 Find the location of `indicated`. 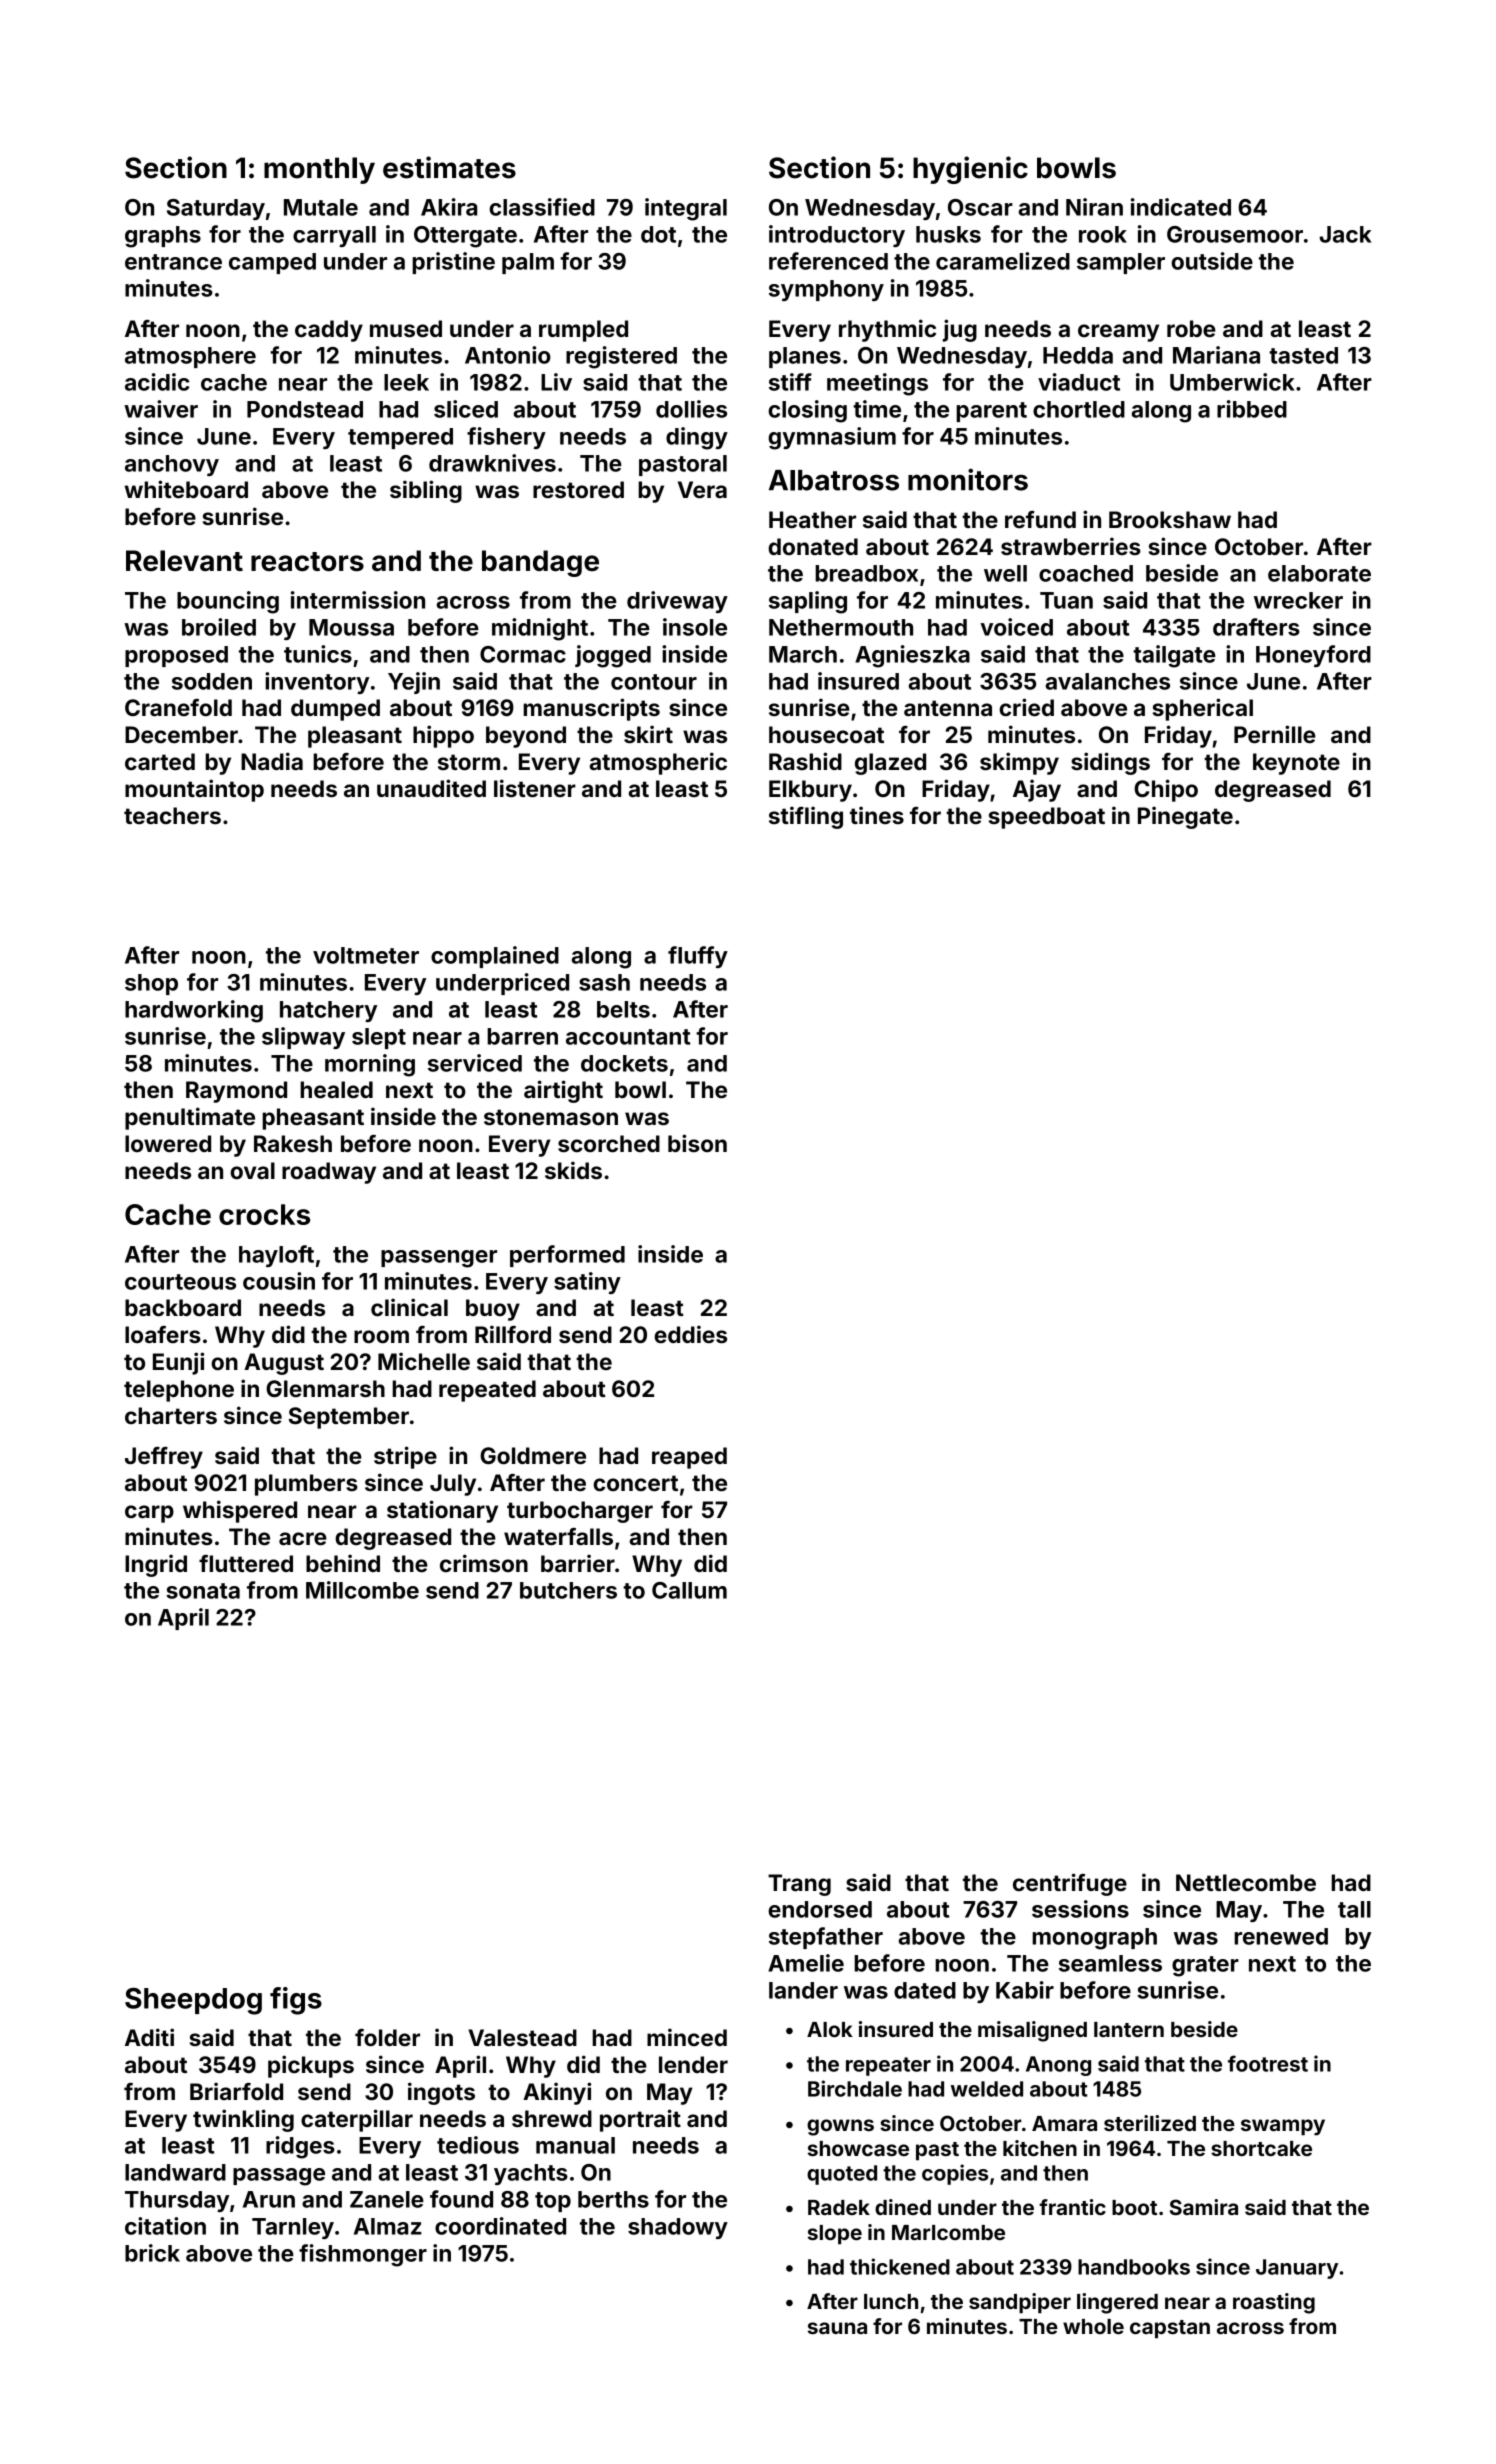

indicated is located at coordinates (1181, 207).
